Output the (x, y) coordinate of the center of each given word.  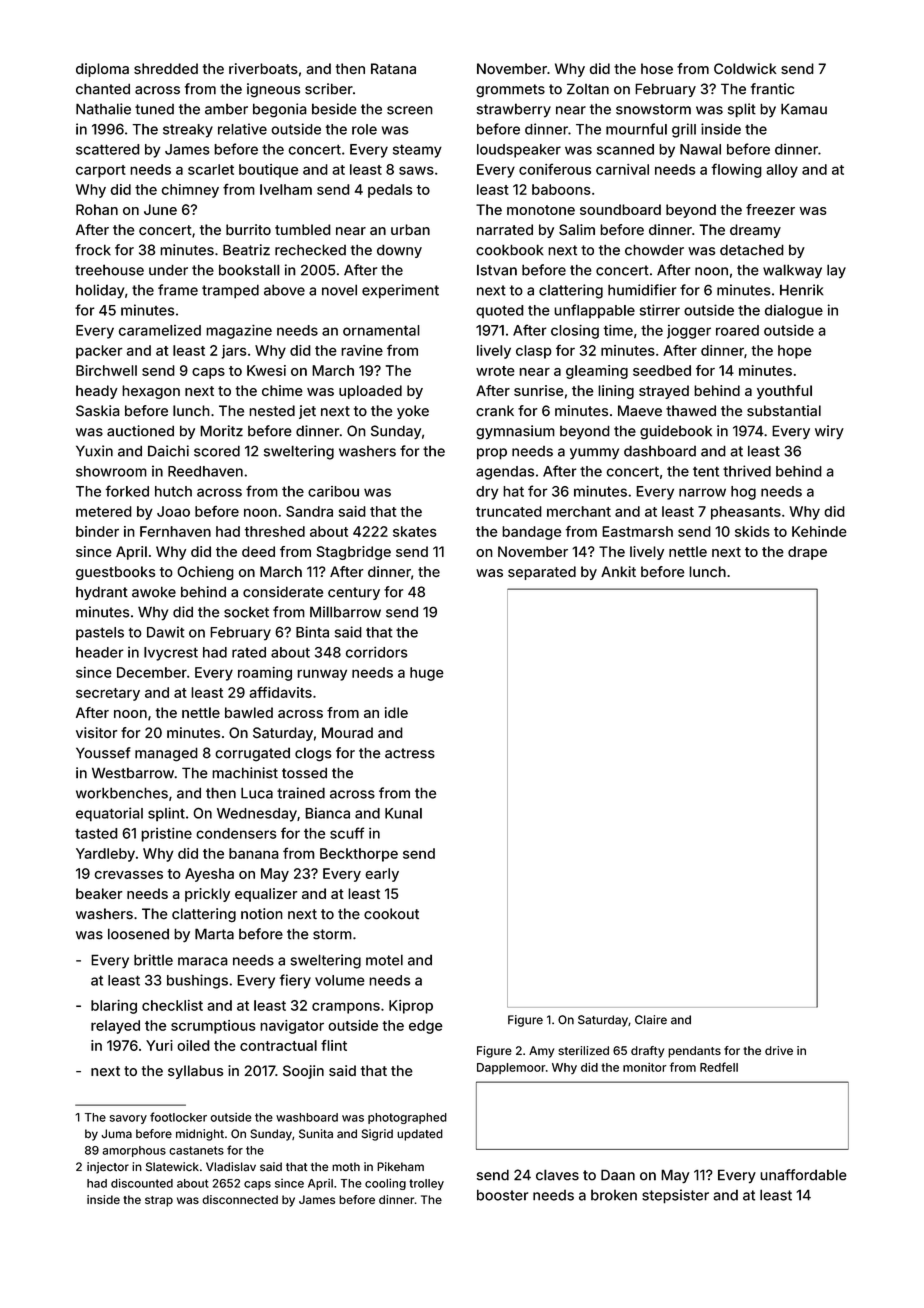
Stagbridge (353, 553)
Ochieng (205, 573)
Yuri (159, 1045)
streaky (188, 131)
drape (807, 553)
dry (487, 493)
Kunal (403, 813)
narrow (702, 492)
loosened (138, 934)
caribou (333, 491)
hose (657, 68)
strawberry (514, 110)
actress (410, 753)
